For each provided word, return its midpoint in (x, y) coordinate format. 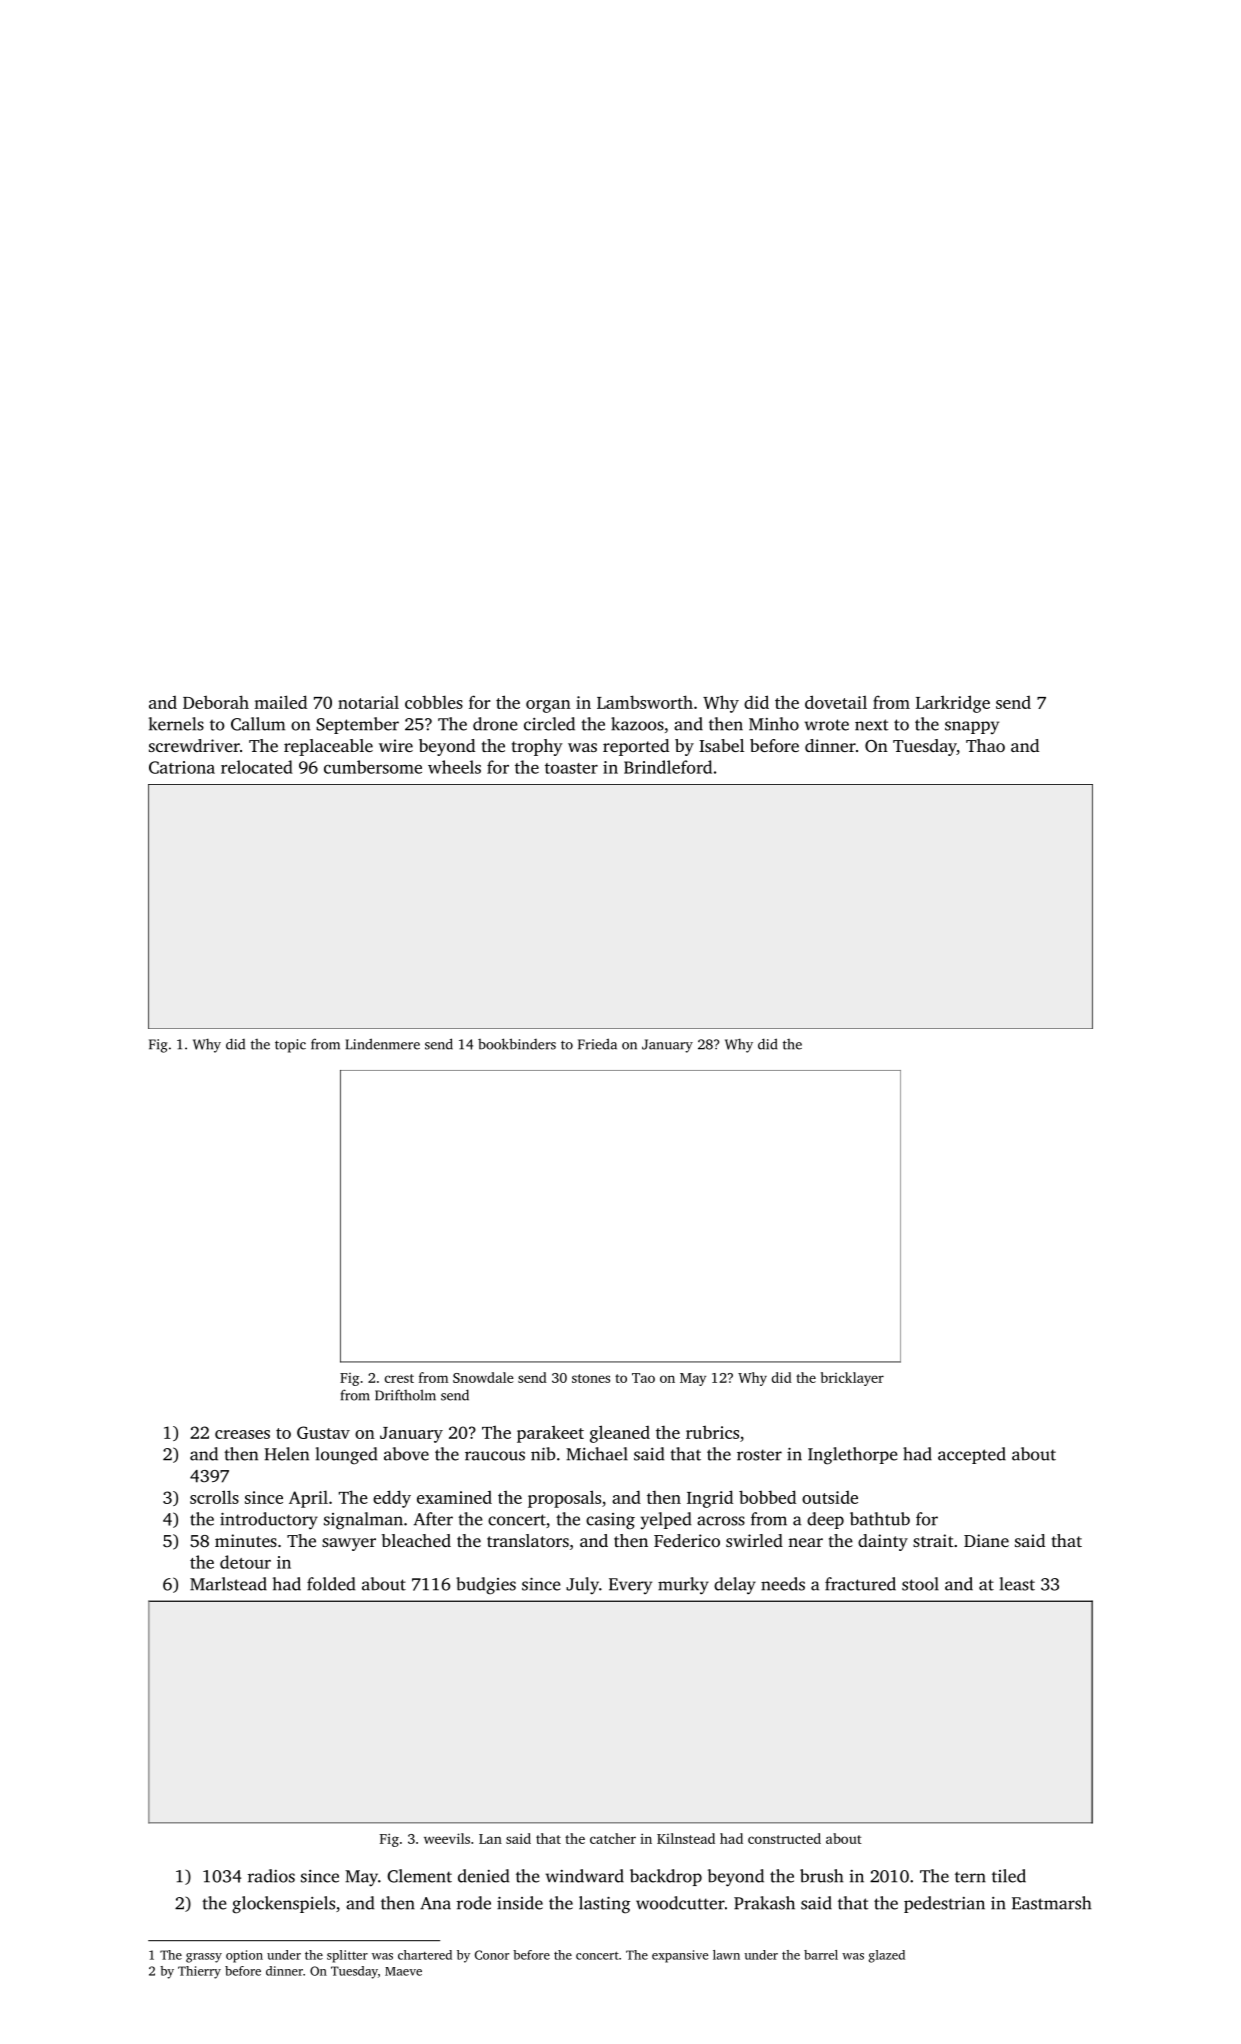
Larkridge (953, 704)
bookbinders (517, 1044)
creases (242, 1434)
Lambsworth (645, 702)
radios (271, 1876)
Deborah (216, 702)
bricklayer (852, 1379)
